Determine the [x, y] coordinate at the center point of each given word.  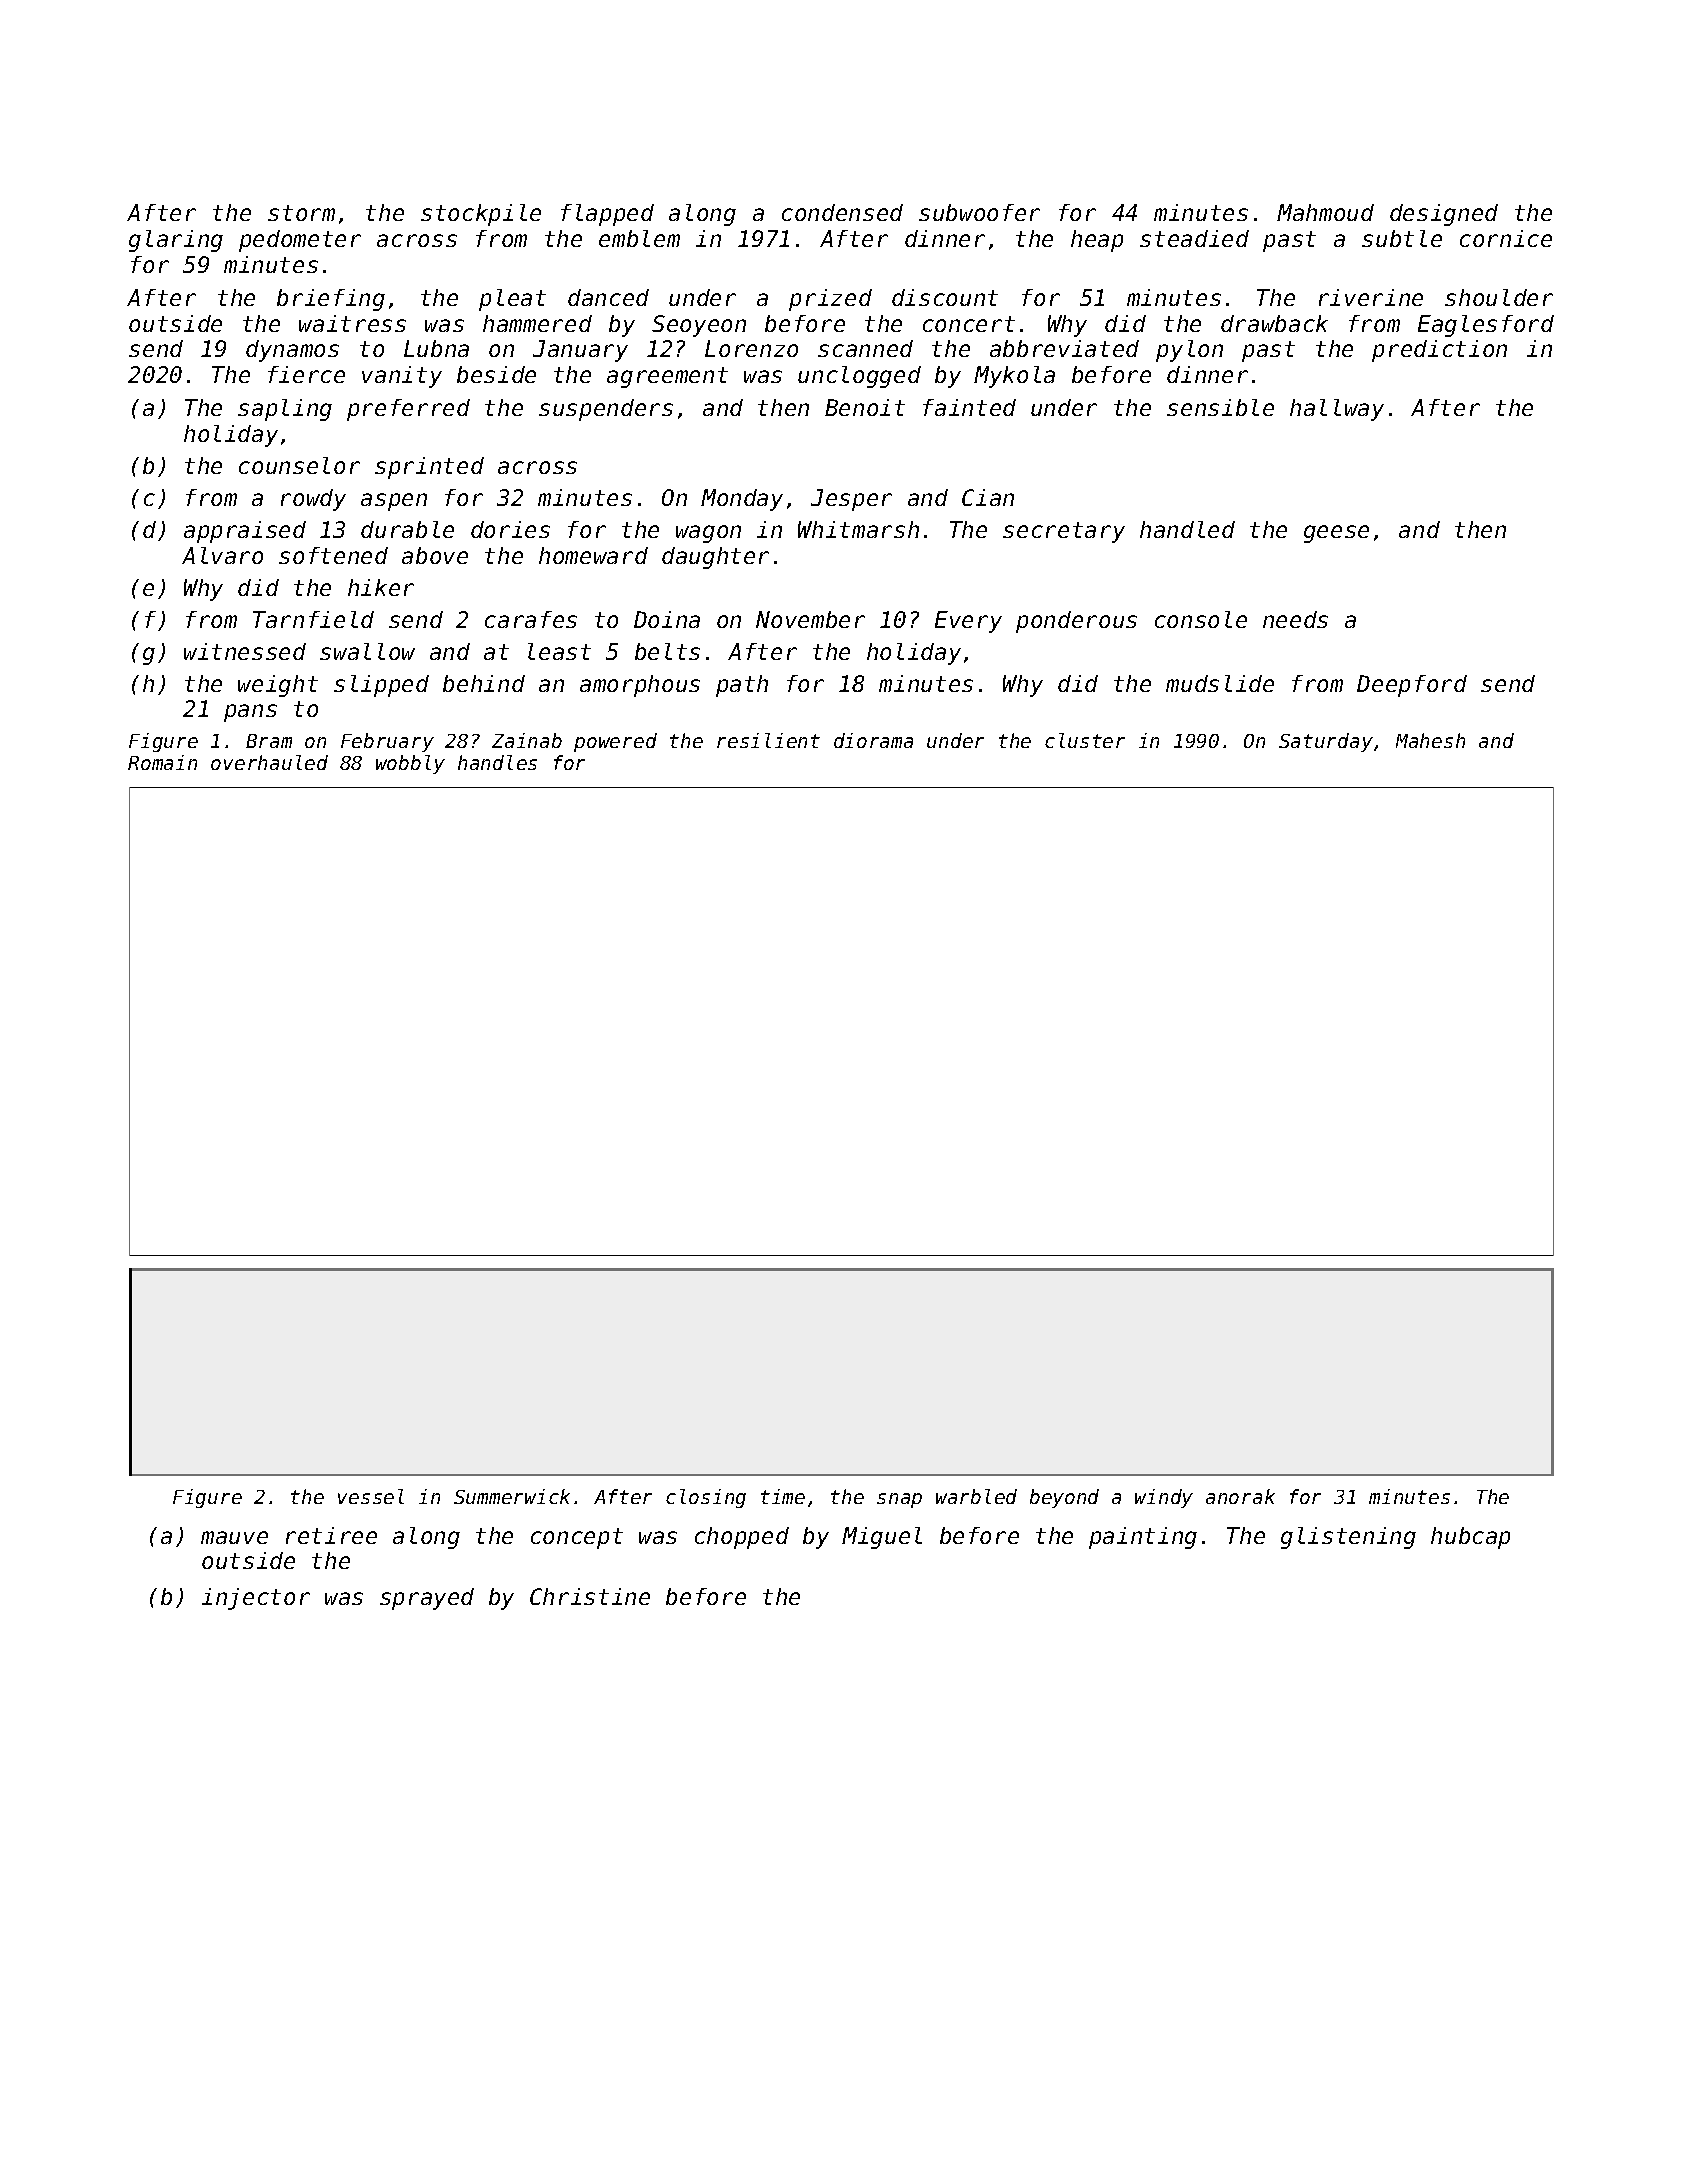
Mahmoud [1325, 212]
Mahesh [1430, 740]
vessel [371, 1496]
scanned [865, 348]
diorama [873, 740]
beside [496, 374]
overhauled [269, 762]
